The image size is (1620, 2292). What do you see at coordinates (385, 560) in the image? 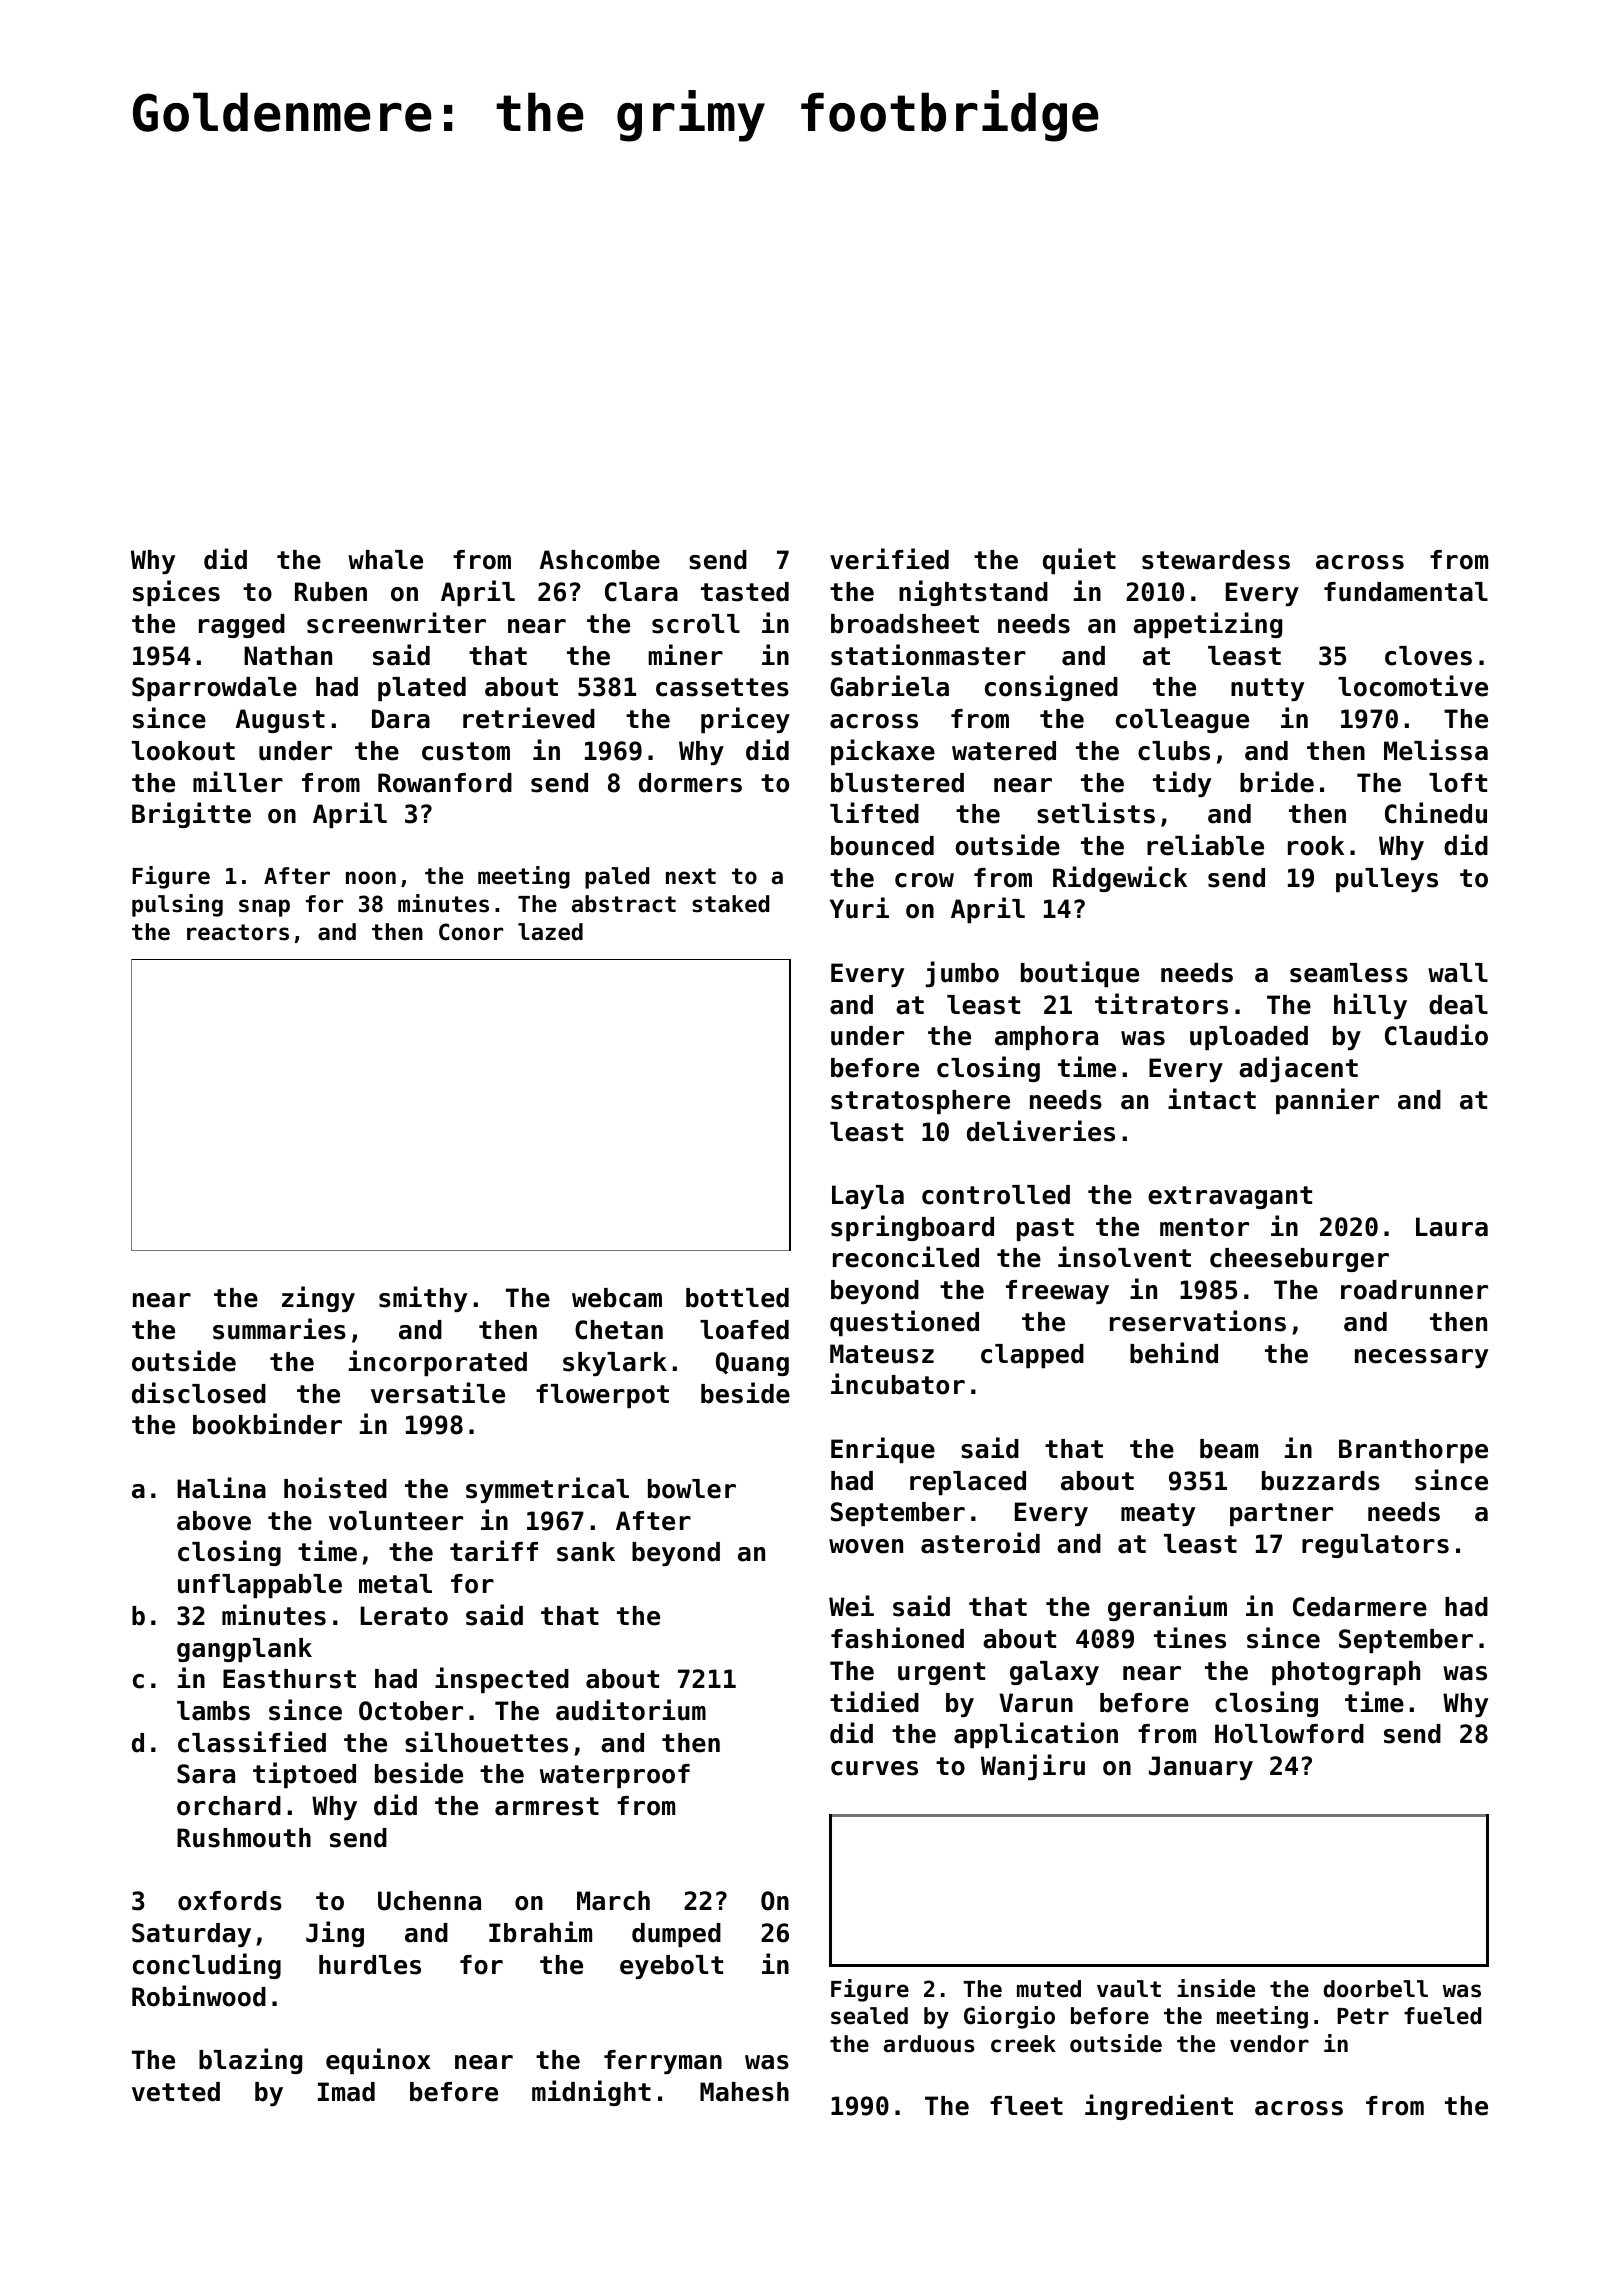
I see `whale` at bounding box center [385, 560].
